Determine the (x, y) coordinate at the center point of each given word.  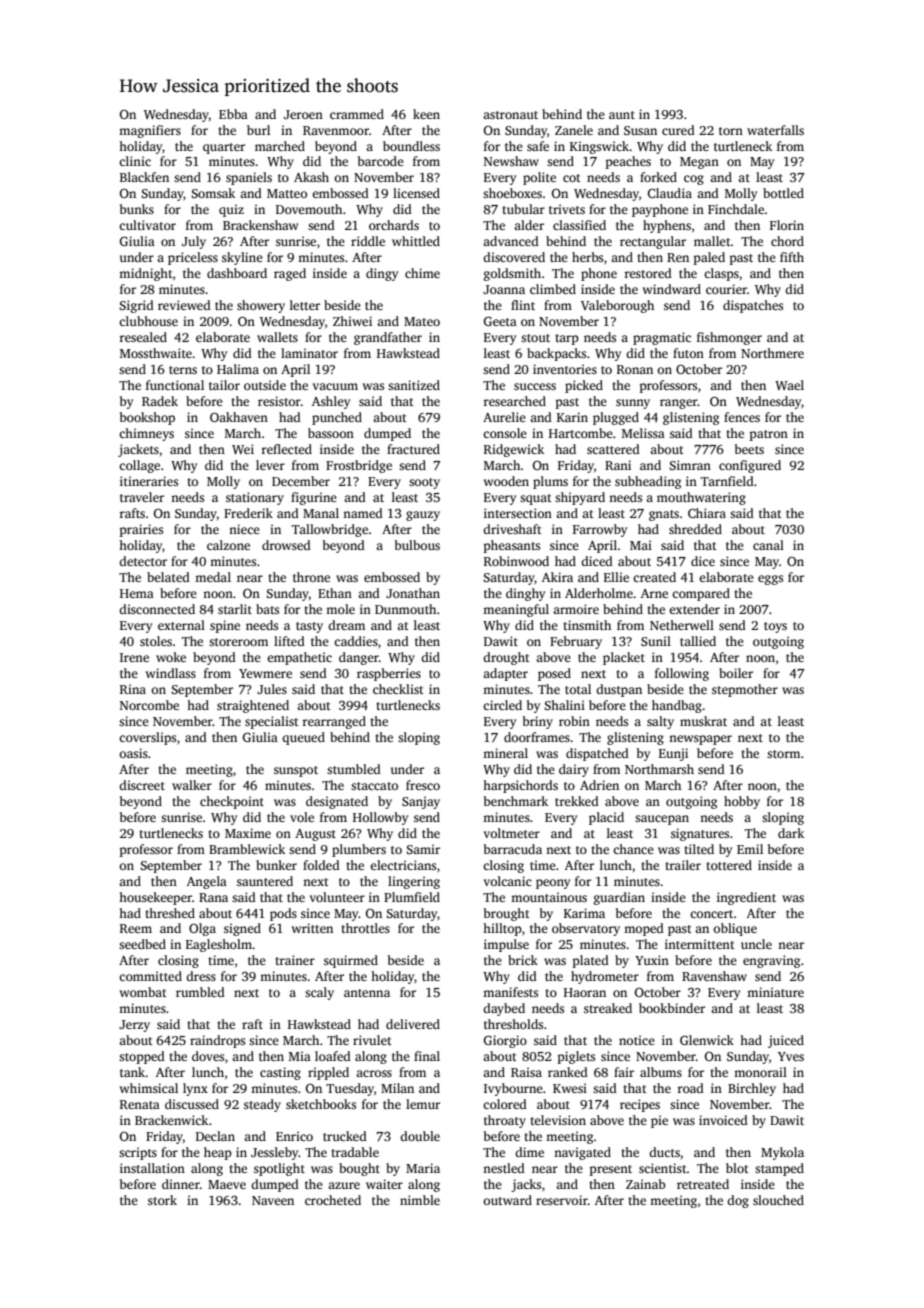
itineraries (149, 481)
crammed (357, 114)
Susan (640, 130)
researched (514, 401)
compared (701, 594)
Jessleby (275, 1153)
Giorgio (505, 1041)
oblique (735, 929)
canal (768, 545)
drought (506, 658)
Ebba (233, 114)
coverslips (147, 738)
